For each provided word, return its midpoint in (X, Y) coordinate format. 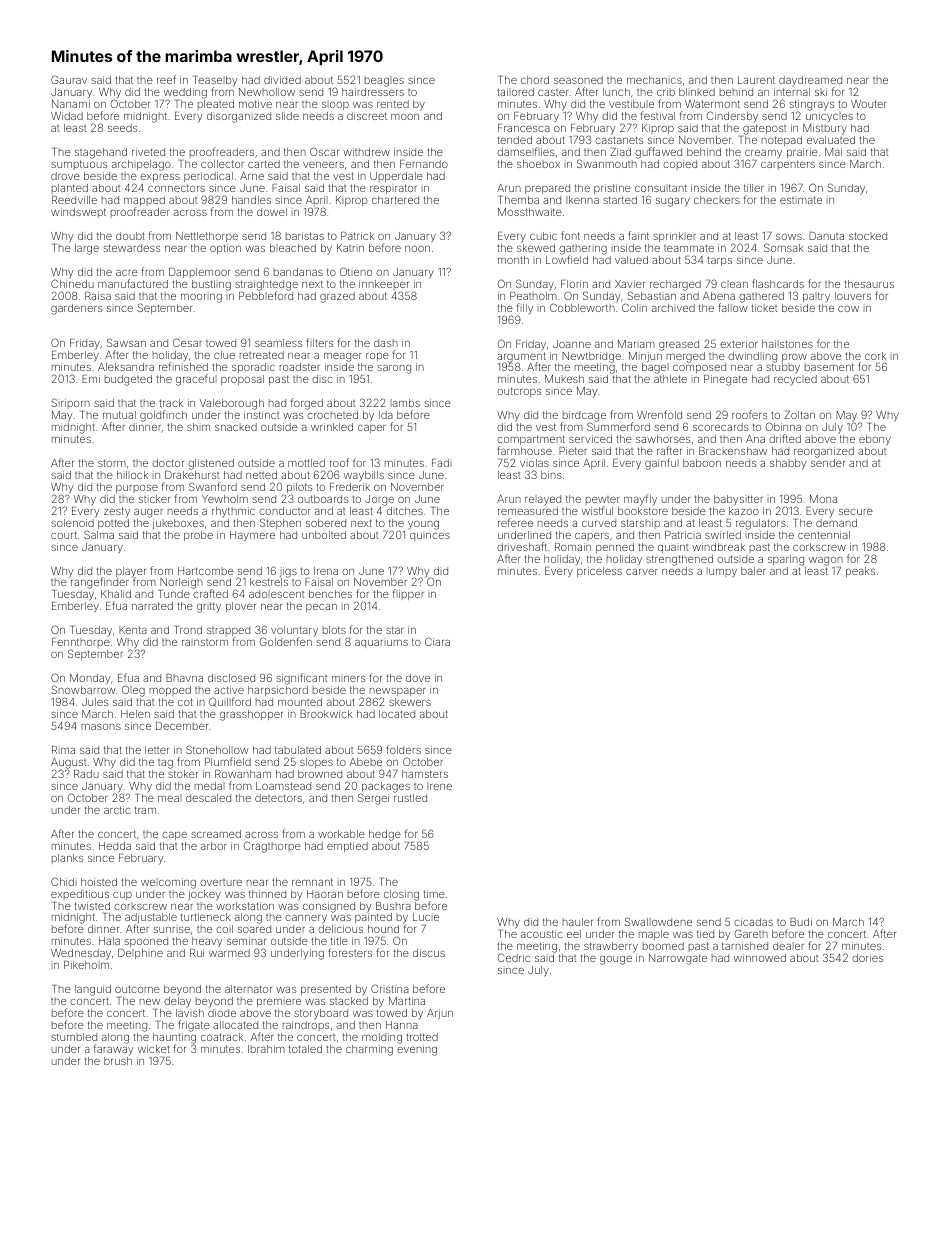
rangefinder (100, 583)
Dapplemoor (199, 273)
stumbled (74, 1037)
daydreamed (810, 82)
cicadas (753, 922)
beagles (384, 81)
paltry (816, 297)
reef (166, 79)
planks (67, 859)
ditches (405, 511)
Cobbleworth (582, 307)
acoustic (541, 934)
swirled (723, 535)
